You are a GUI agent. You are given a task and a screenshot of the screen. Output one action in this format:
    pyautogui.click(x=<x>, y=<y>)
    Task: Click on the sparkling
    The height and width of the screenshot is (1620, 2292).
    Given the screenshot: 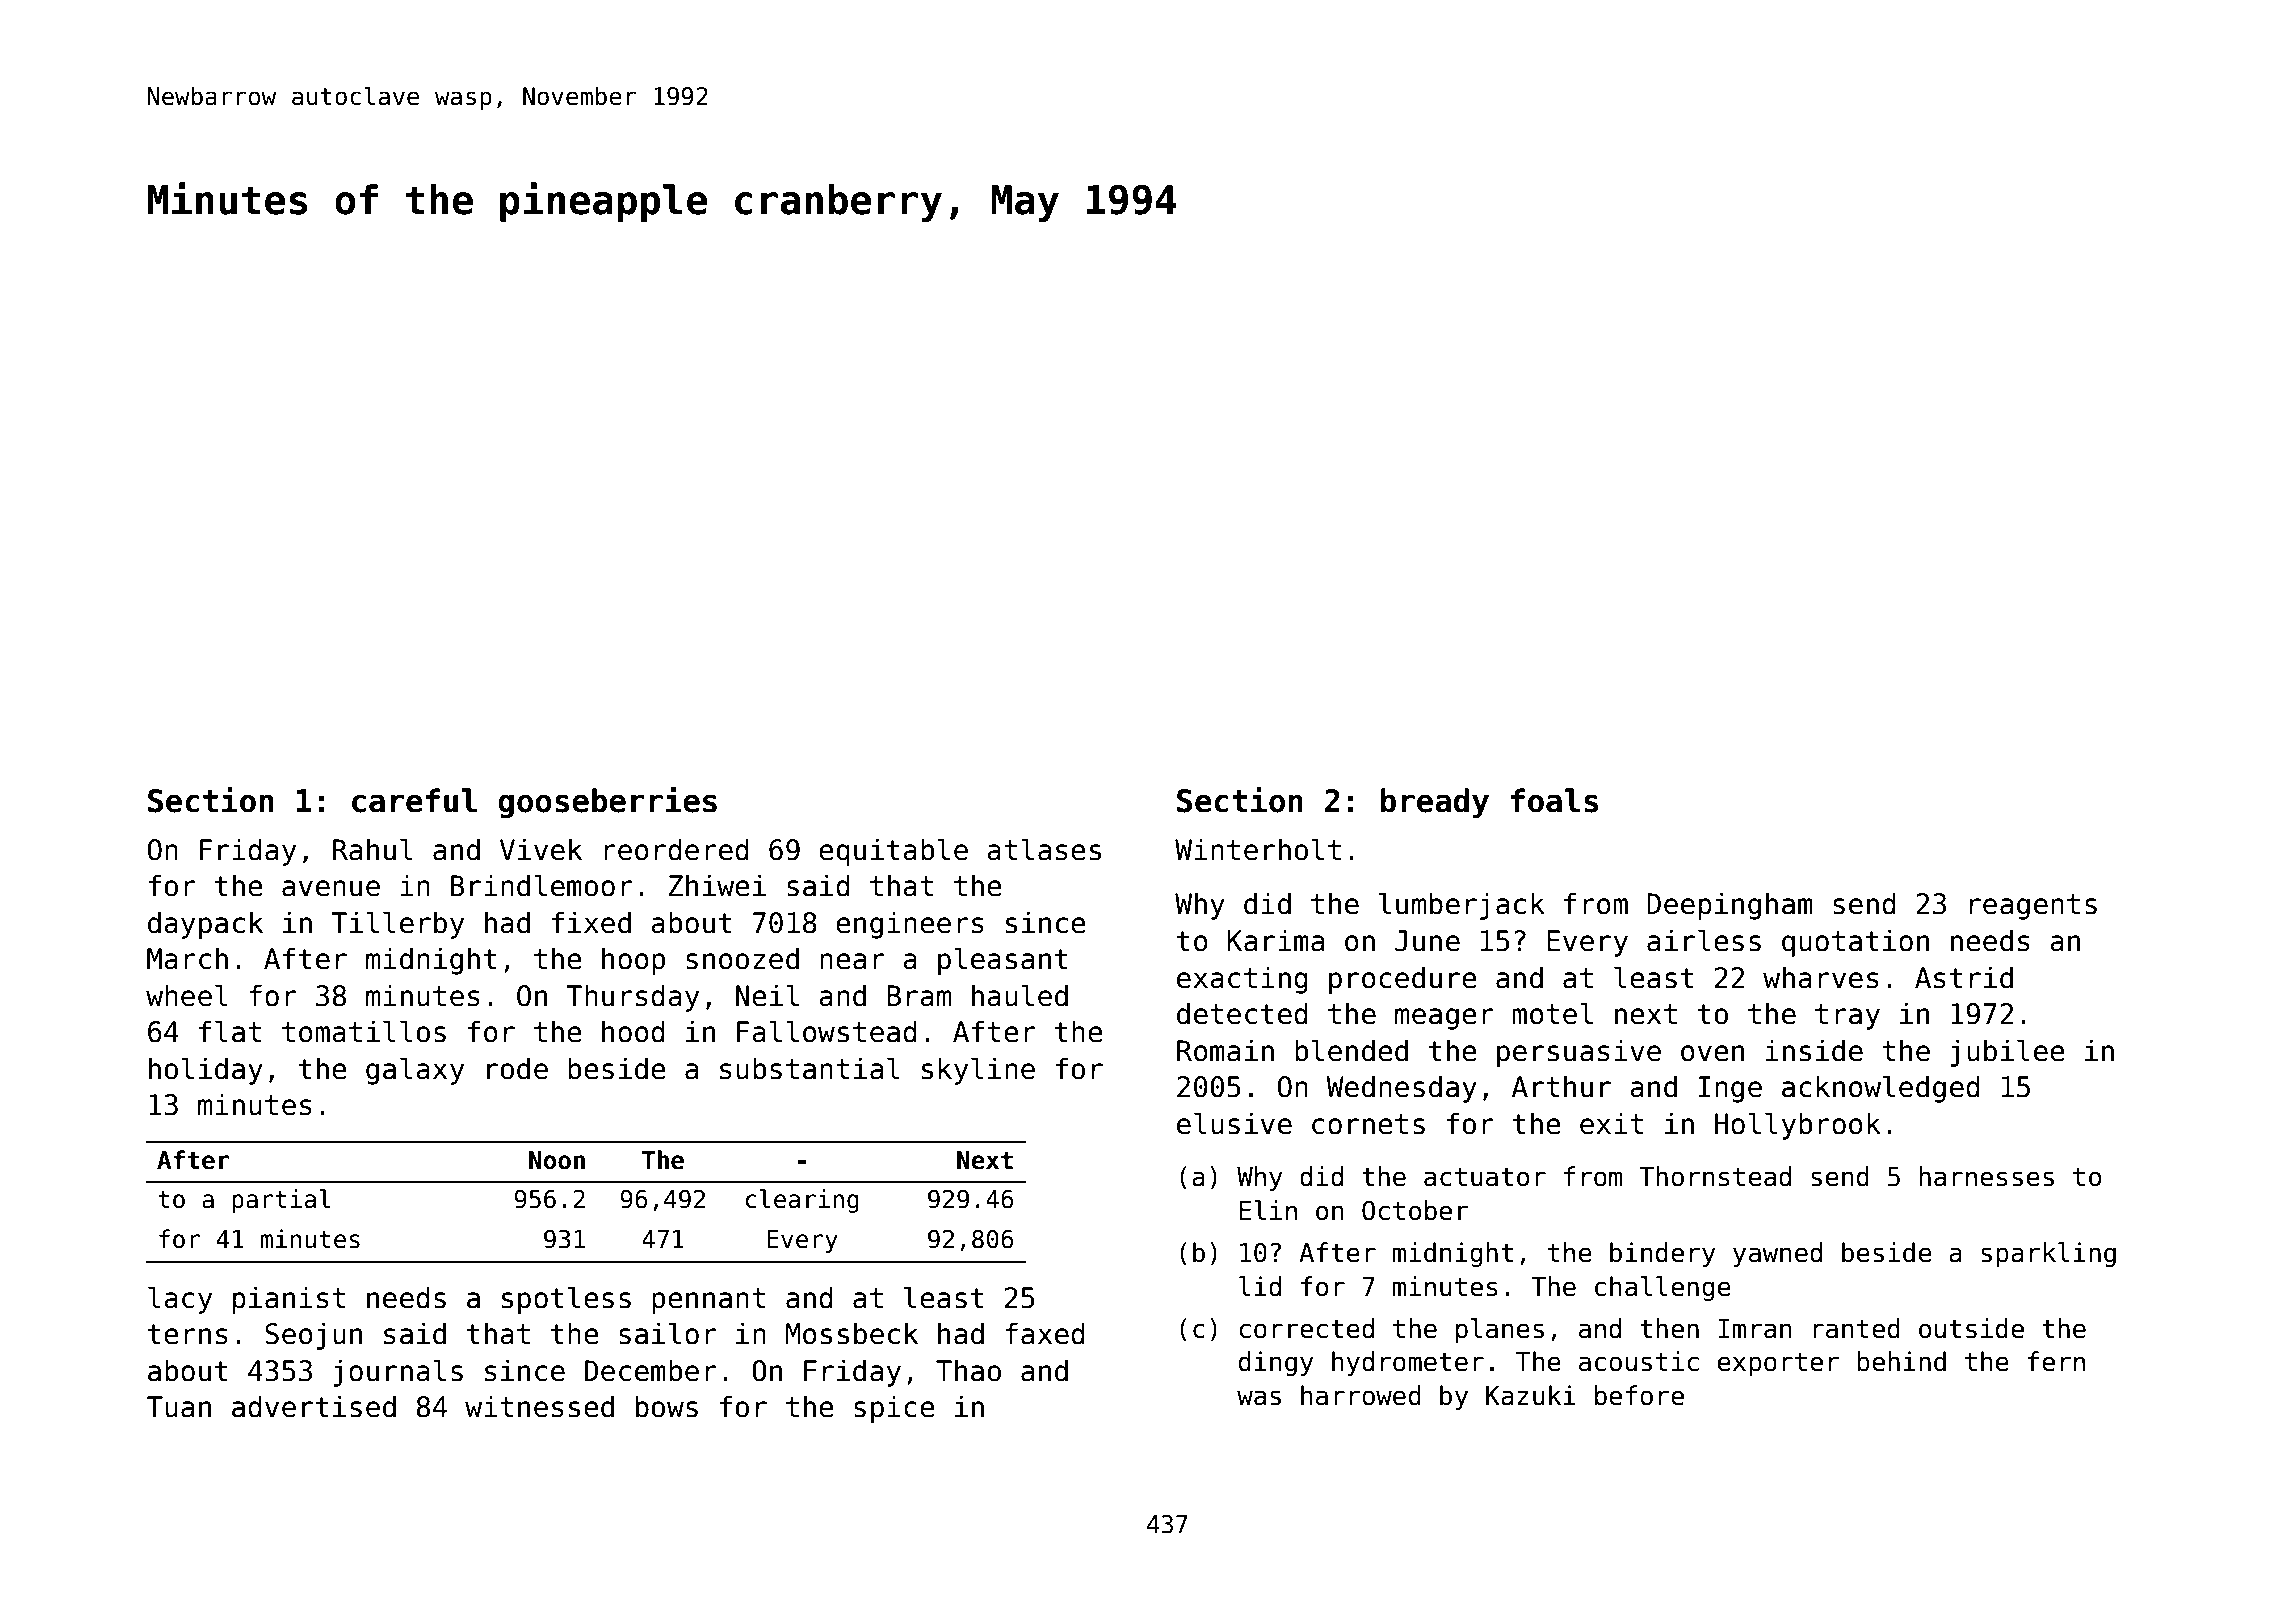 What is the action you would take?
    pyautogui.click(x=2048, y=1254)
